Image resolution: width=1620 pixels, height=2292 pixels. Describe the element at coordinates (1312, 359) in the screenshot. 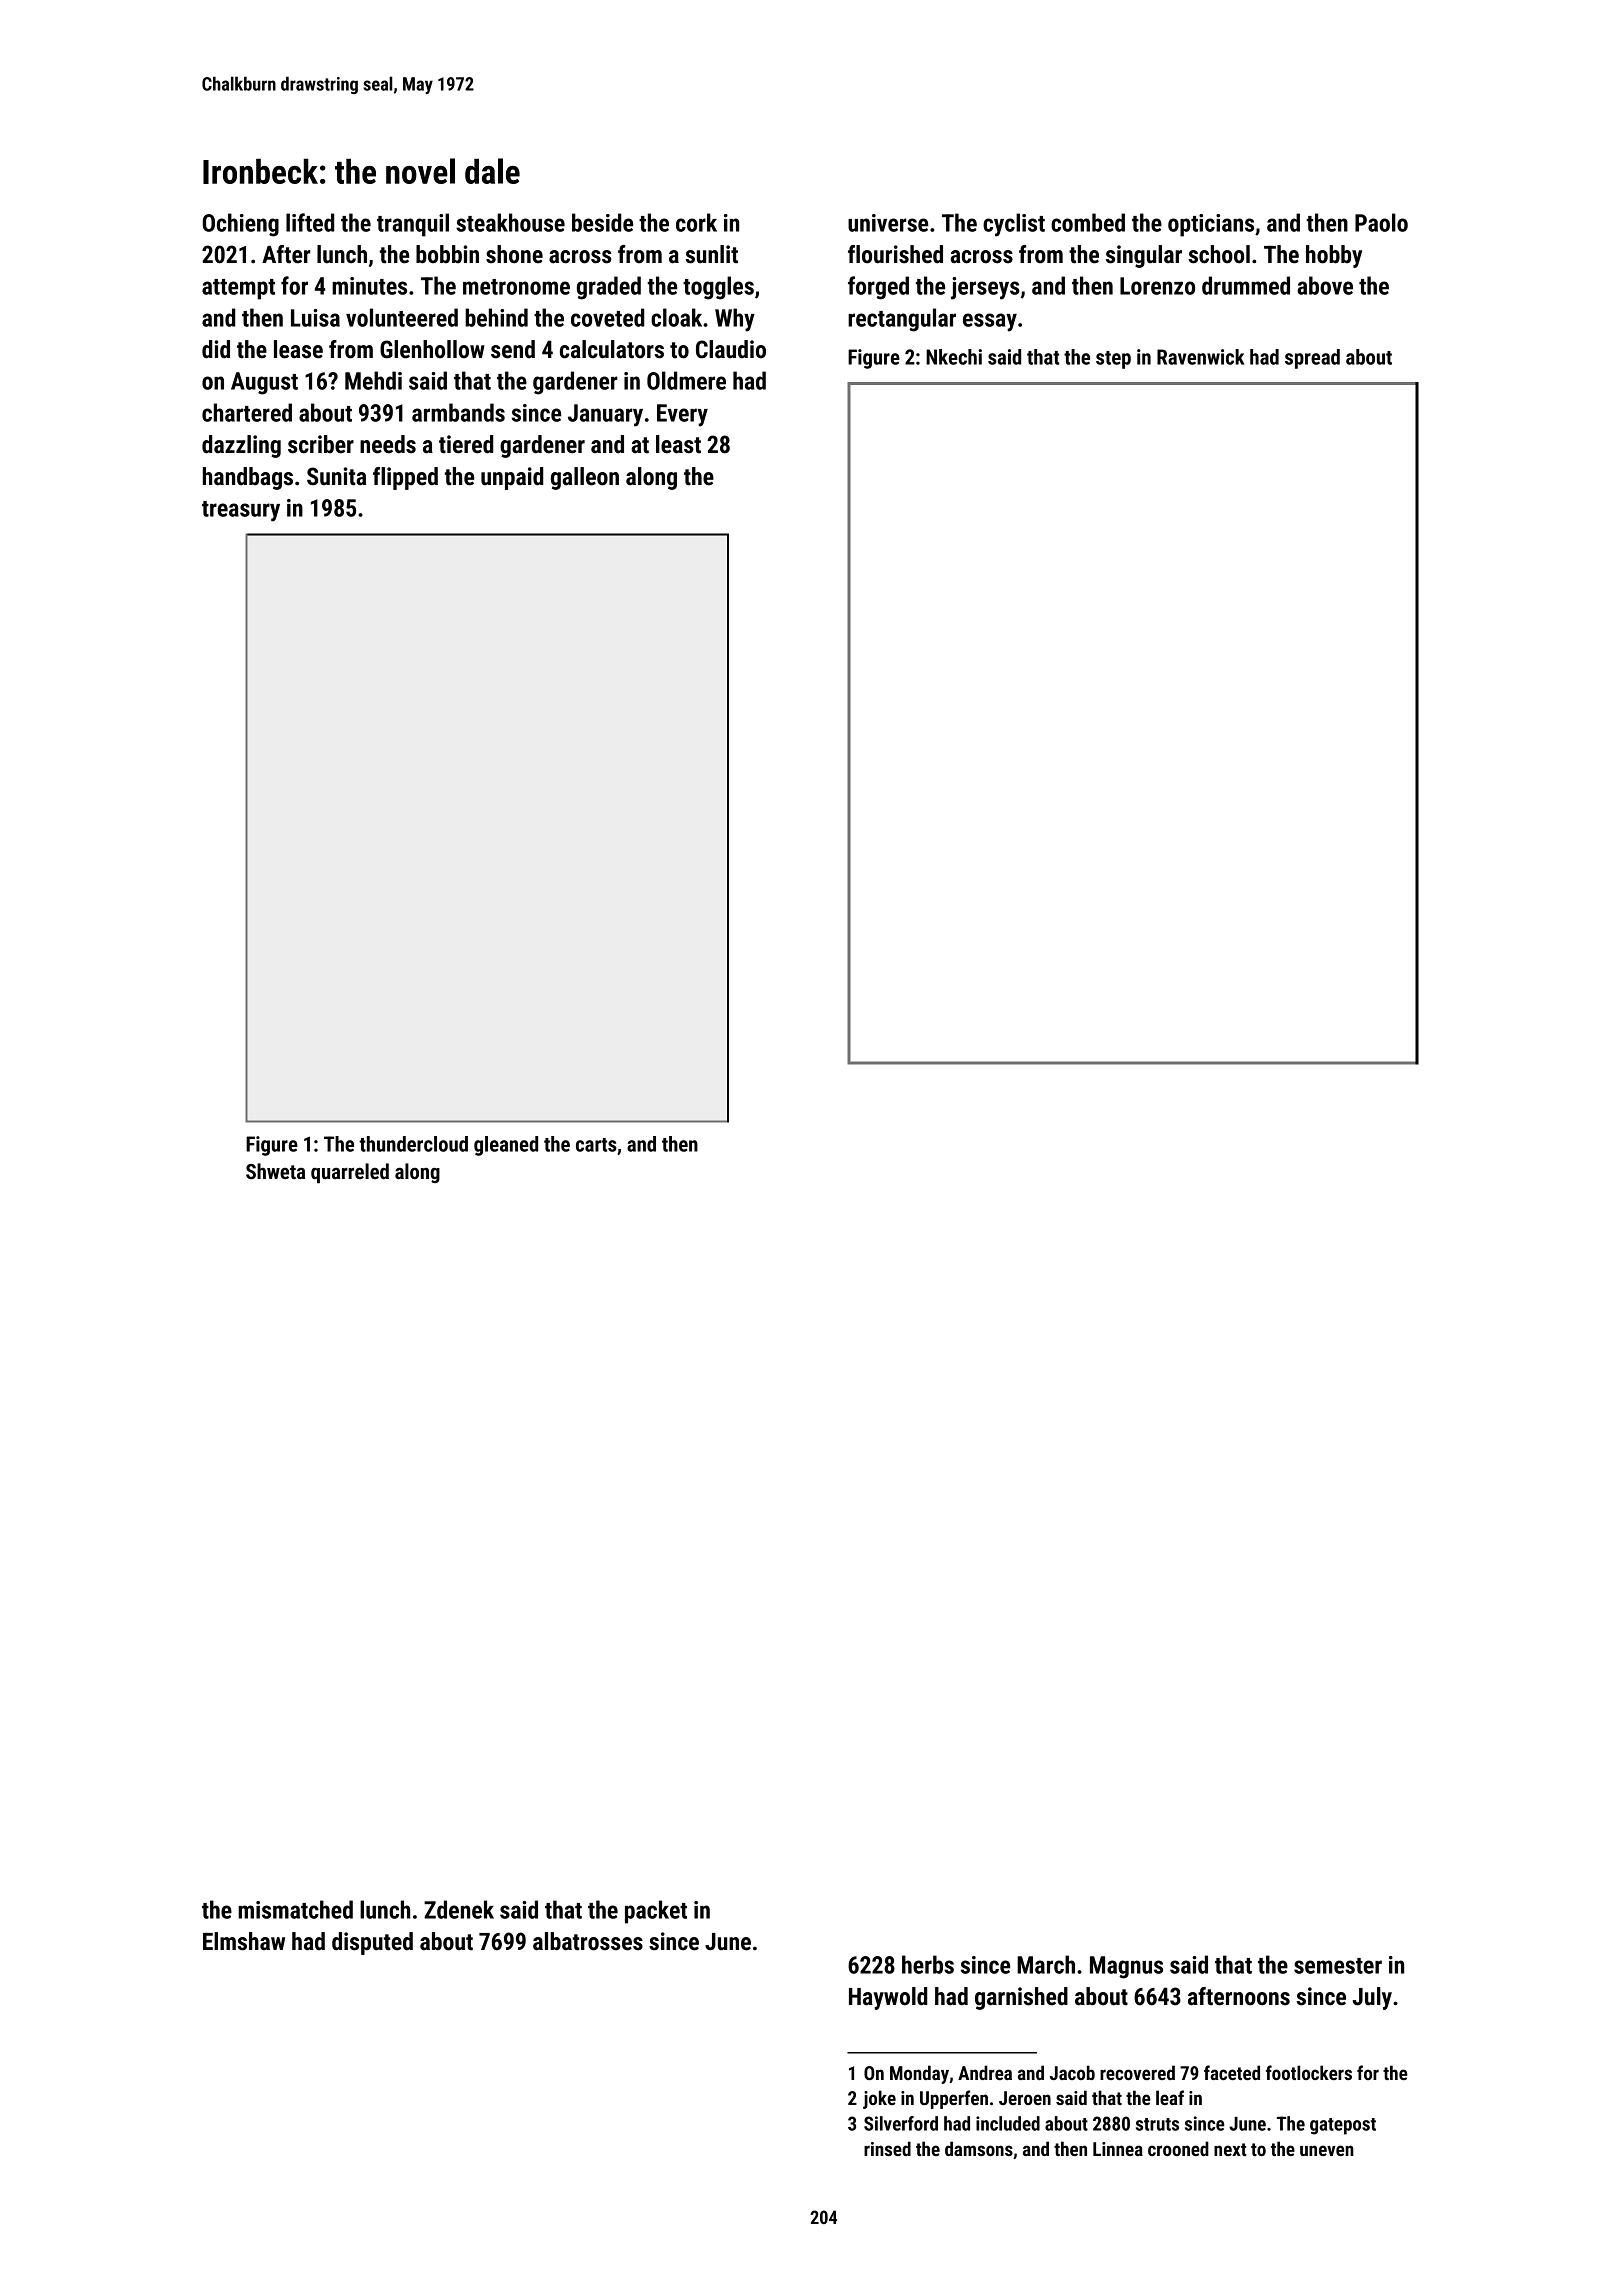

I see `spread` at that location.
